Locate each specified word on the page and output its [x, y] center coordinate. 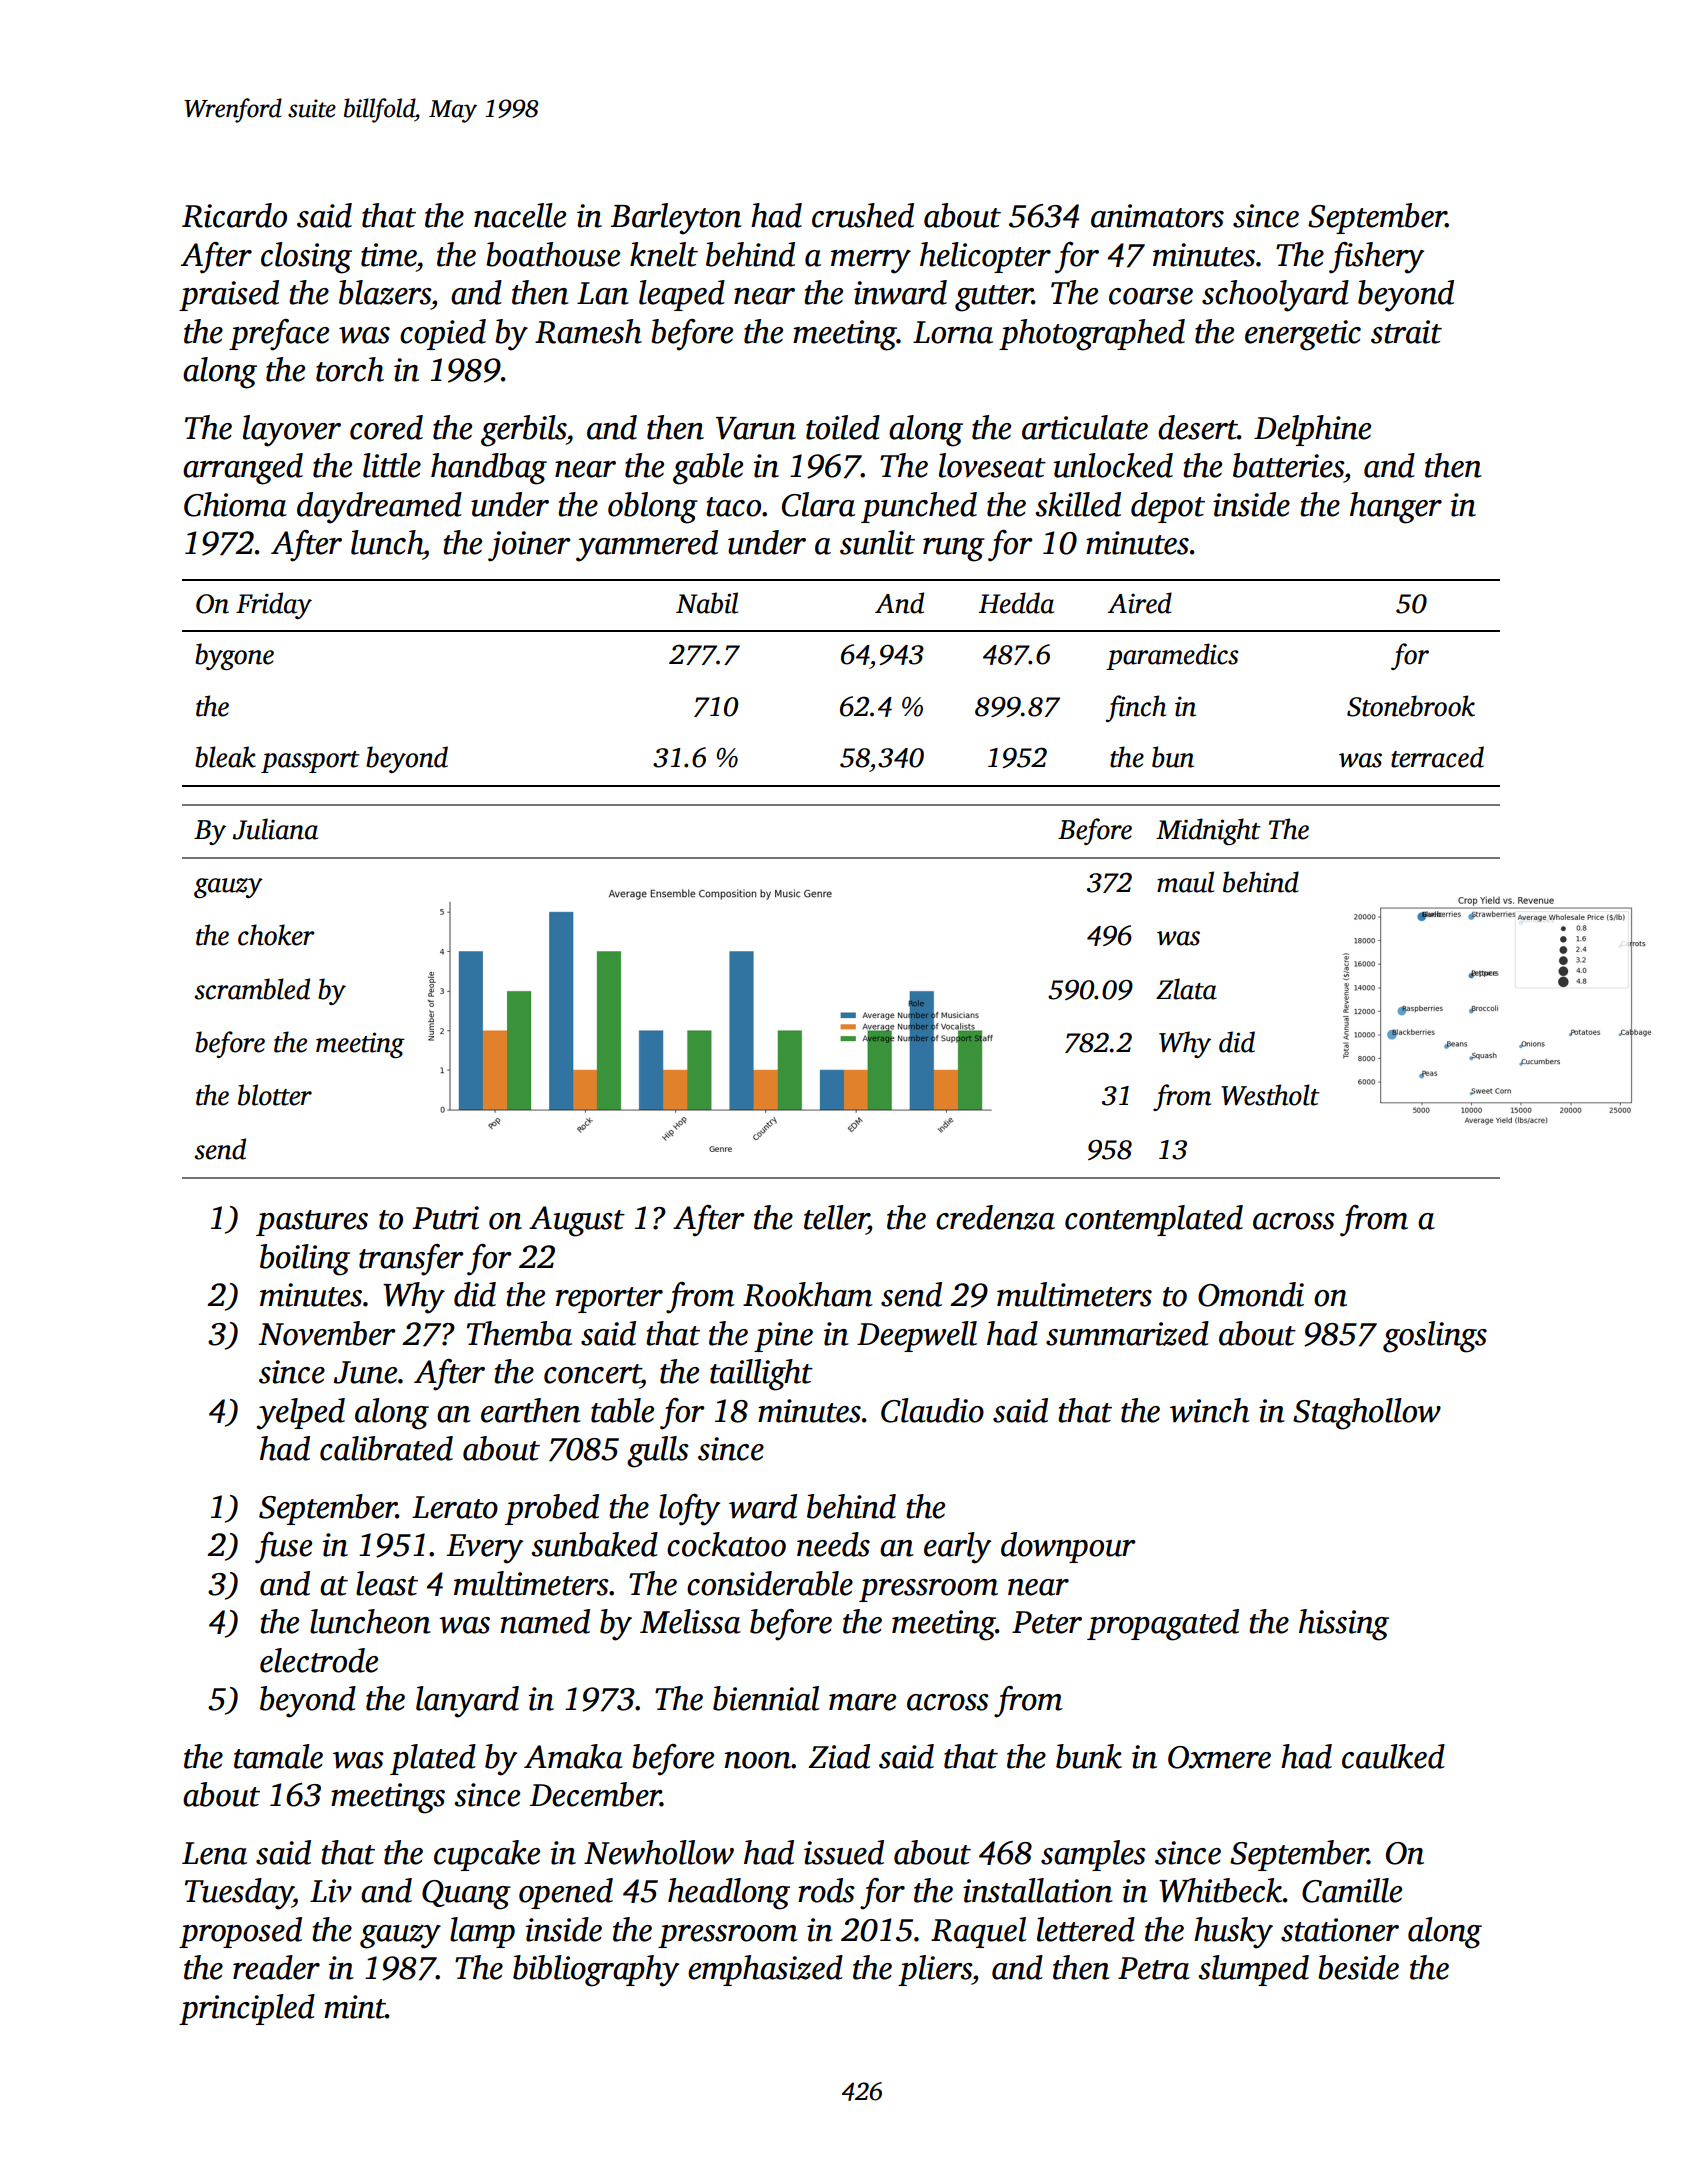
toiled [843, 427]
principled [247, 2009]
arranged [243, 469]
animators [1157, 216]
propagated [1163, 1625]
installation [1038, 1890]
